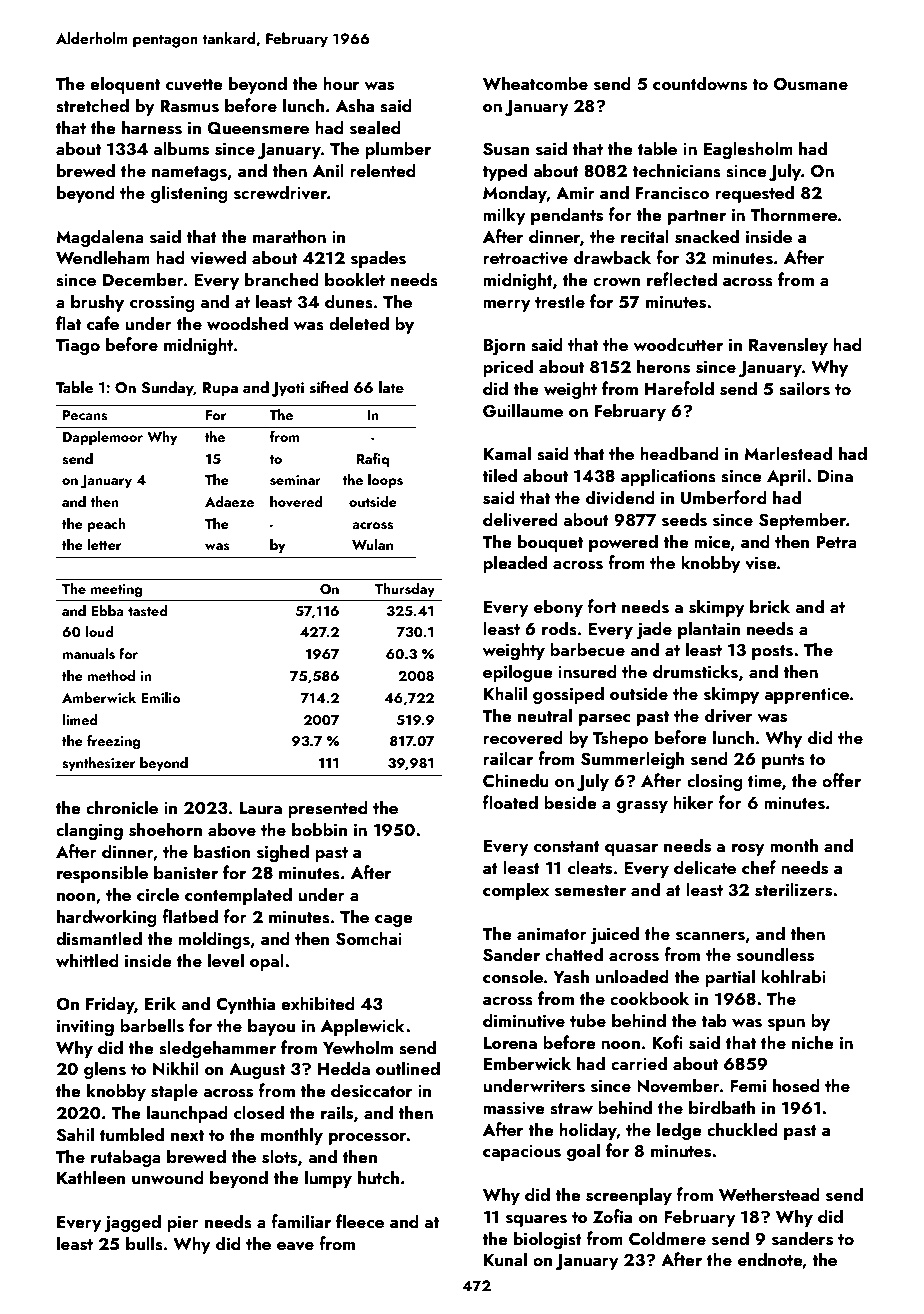  I want to click on Dapplemoor, so click(103, 438).
